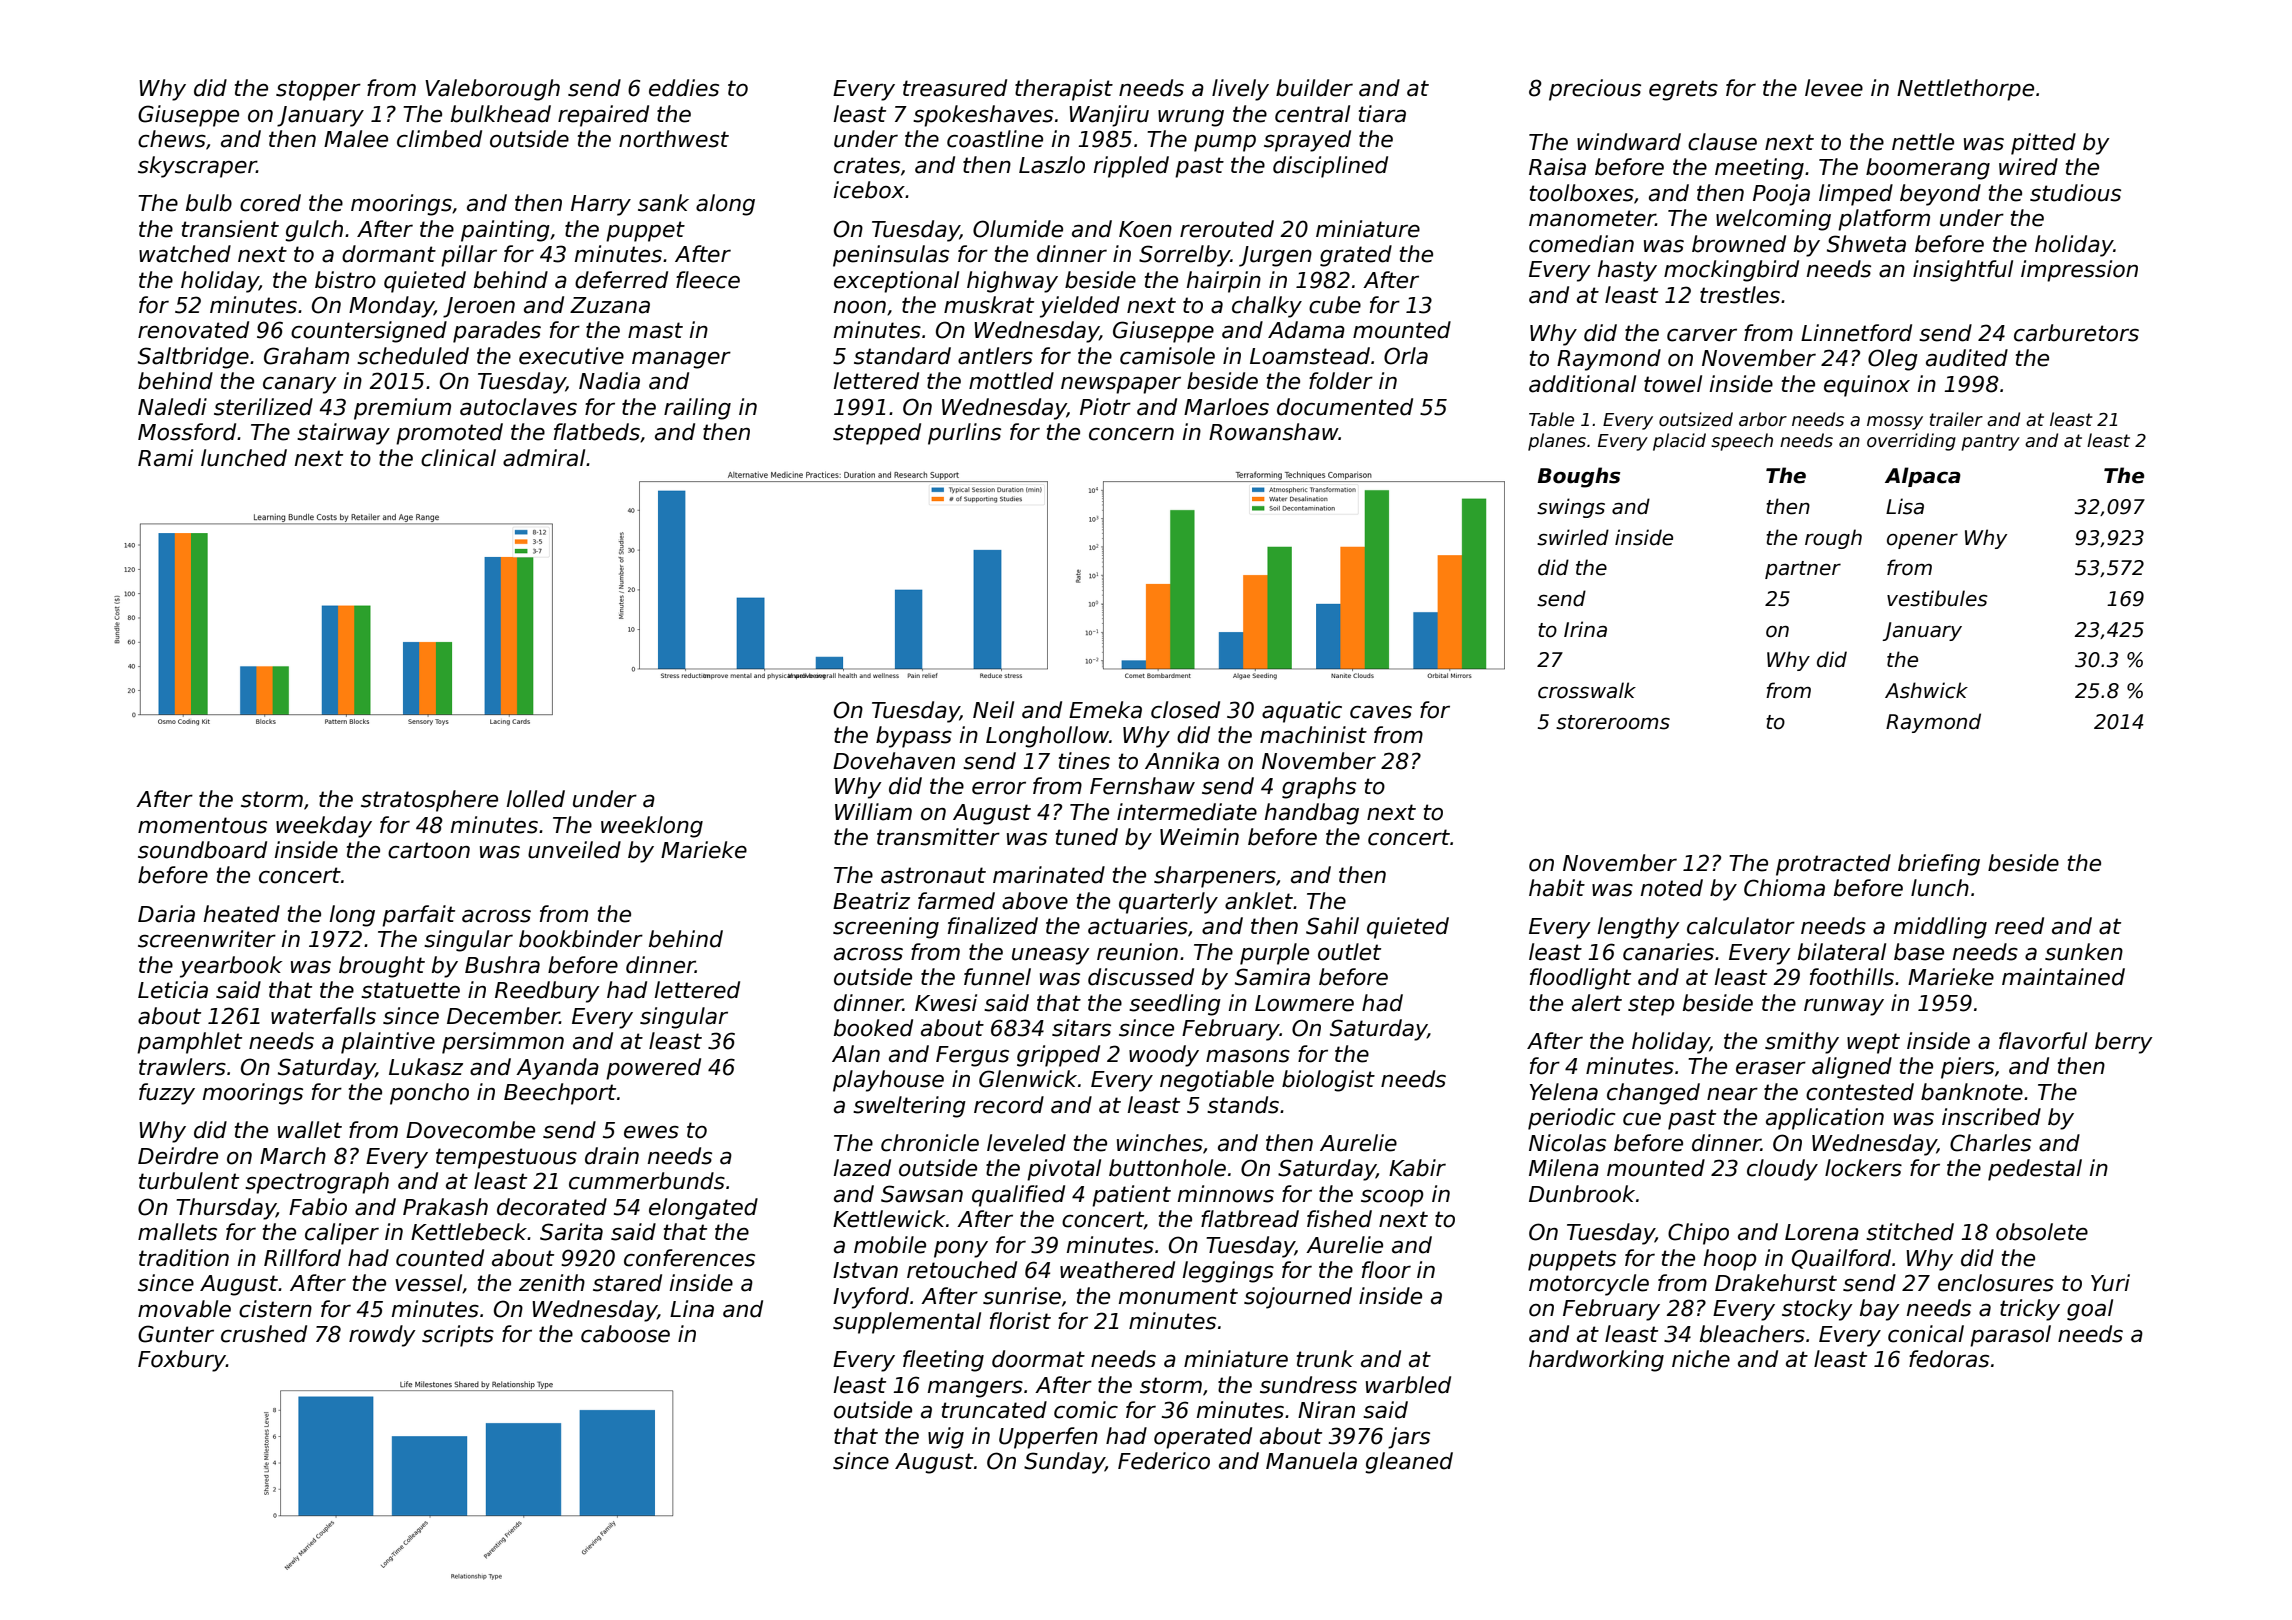 Image resolution: width=2292 pixels, height=1620 pixels. Describe the element at coordinates (1199, 837) in the image. I see `Weimin` at that location.
